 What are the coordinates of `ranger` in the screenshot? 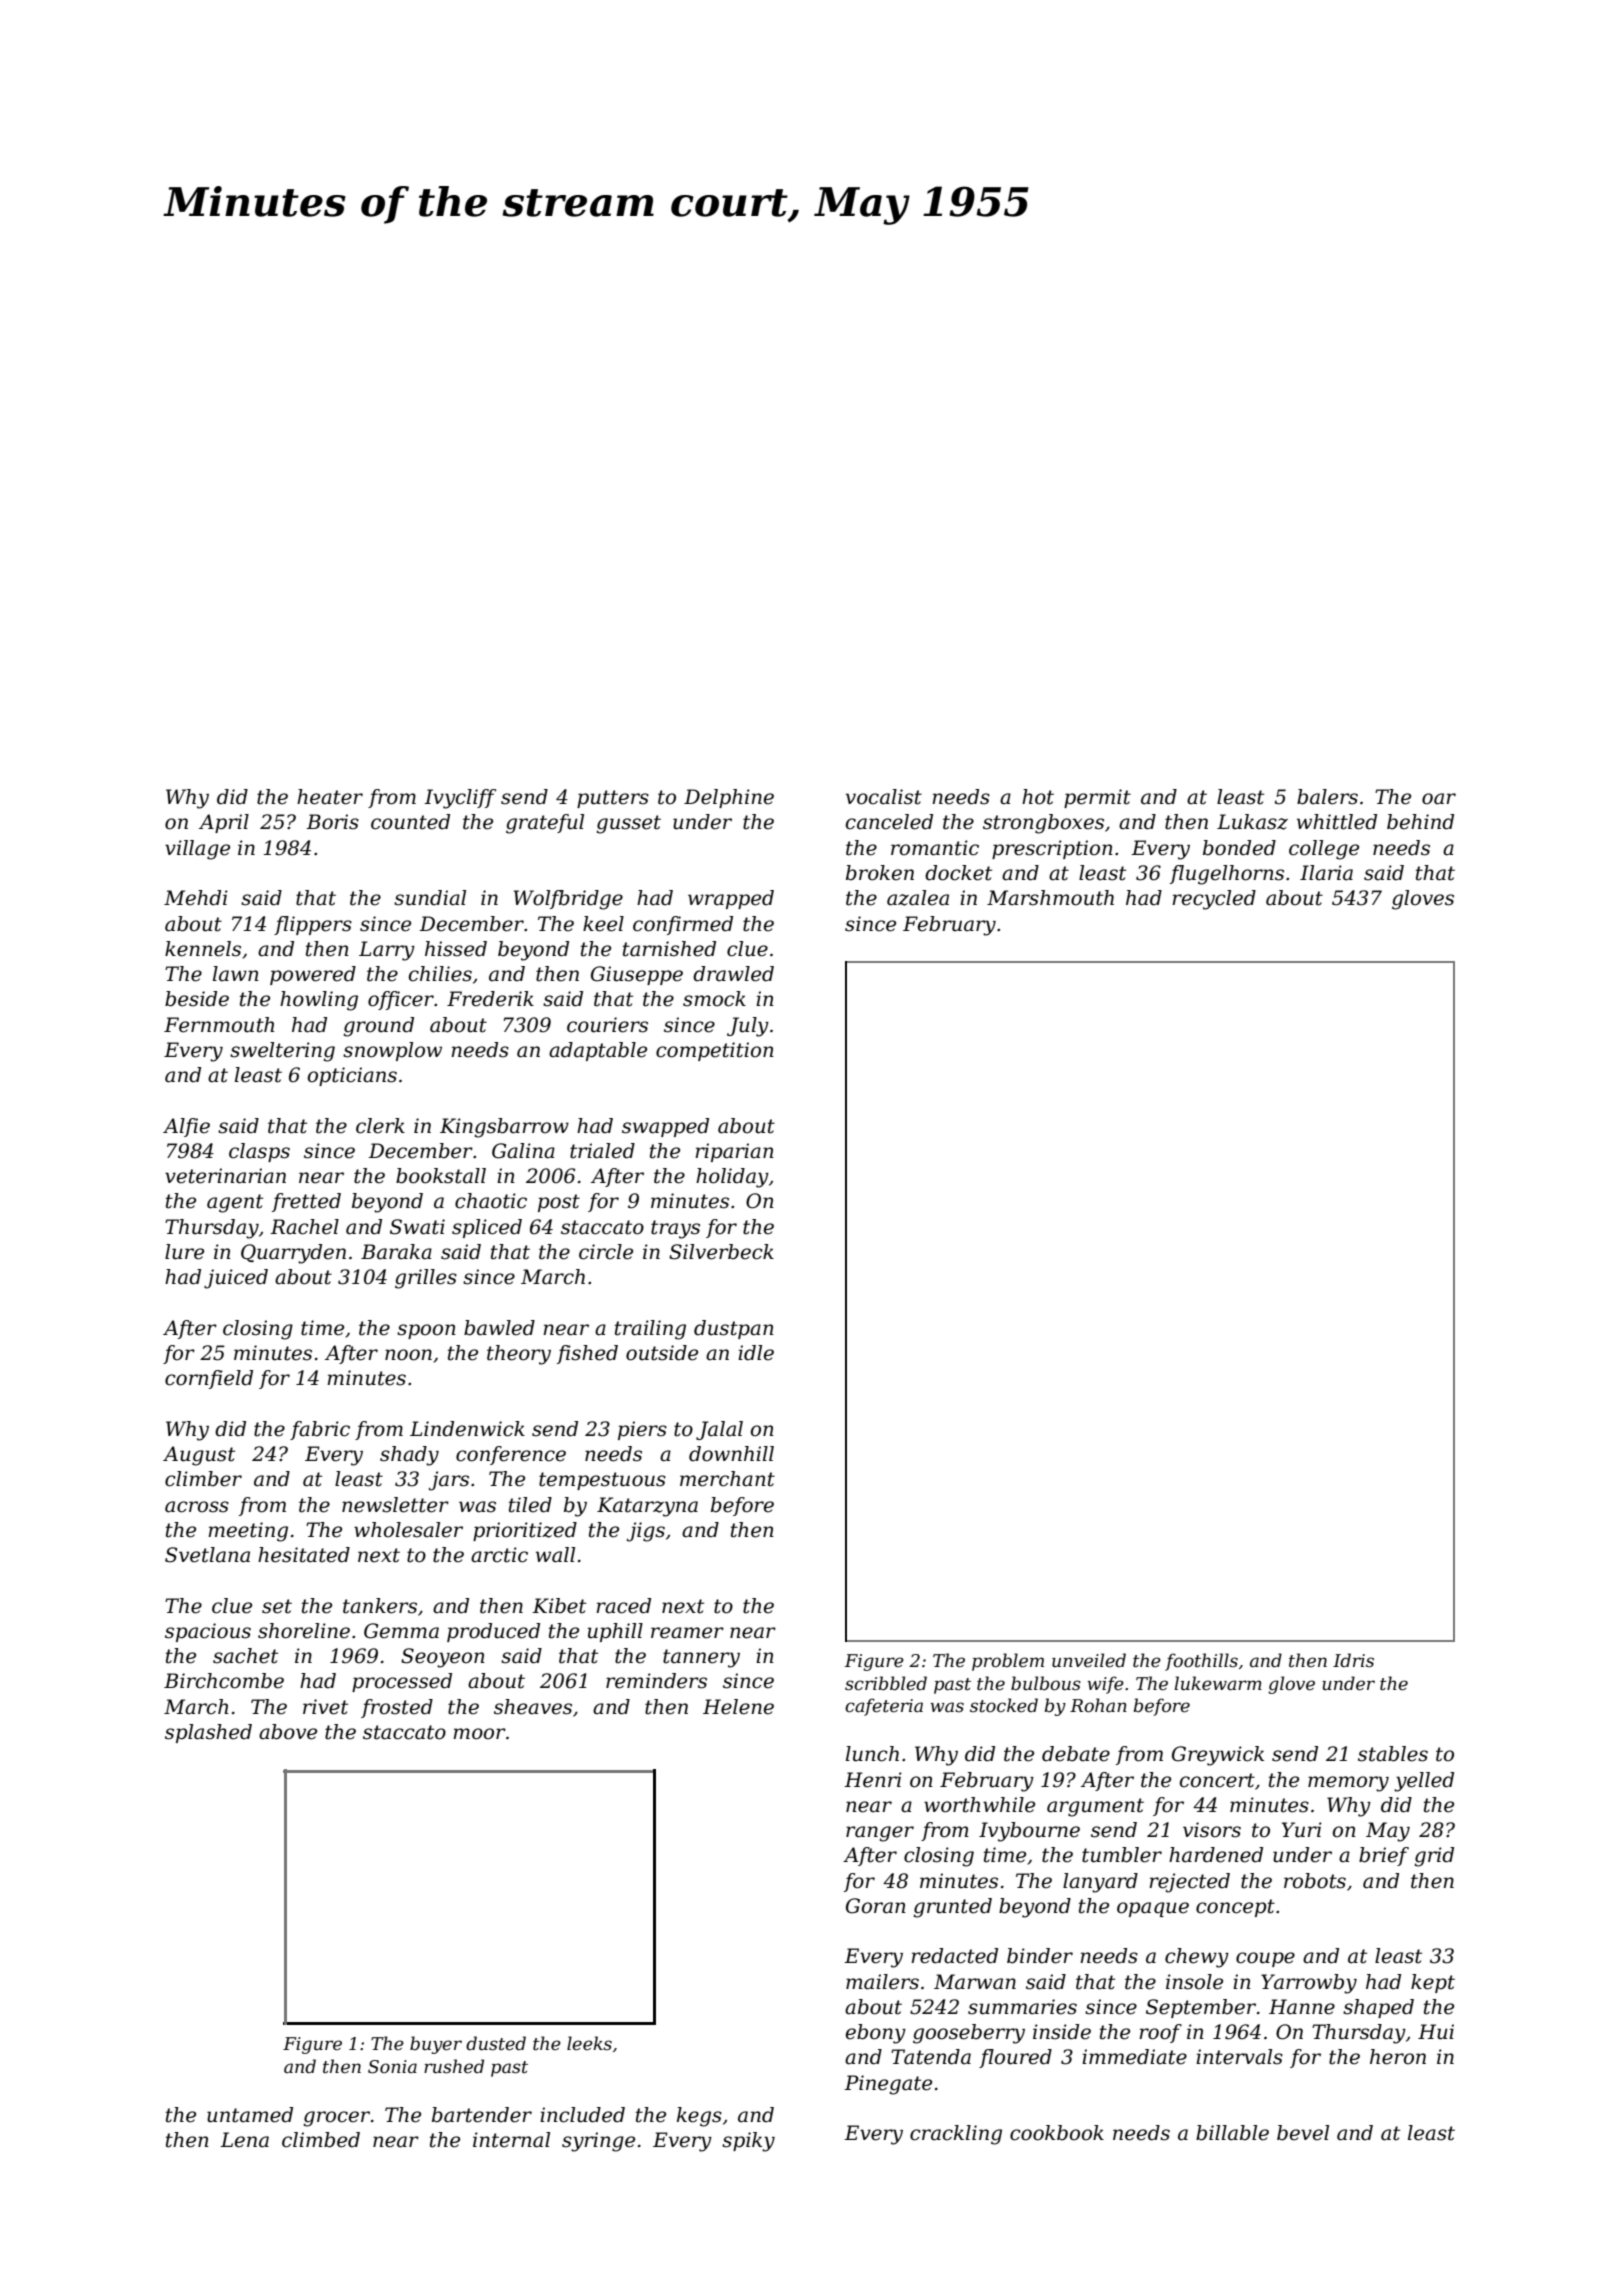 It's located at (880, 1834).
